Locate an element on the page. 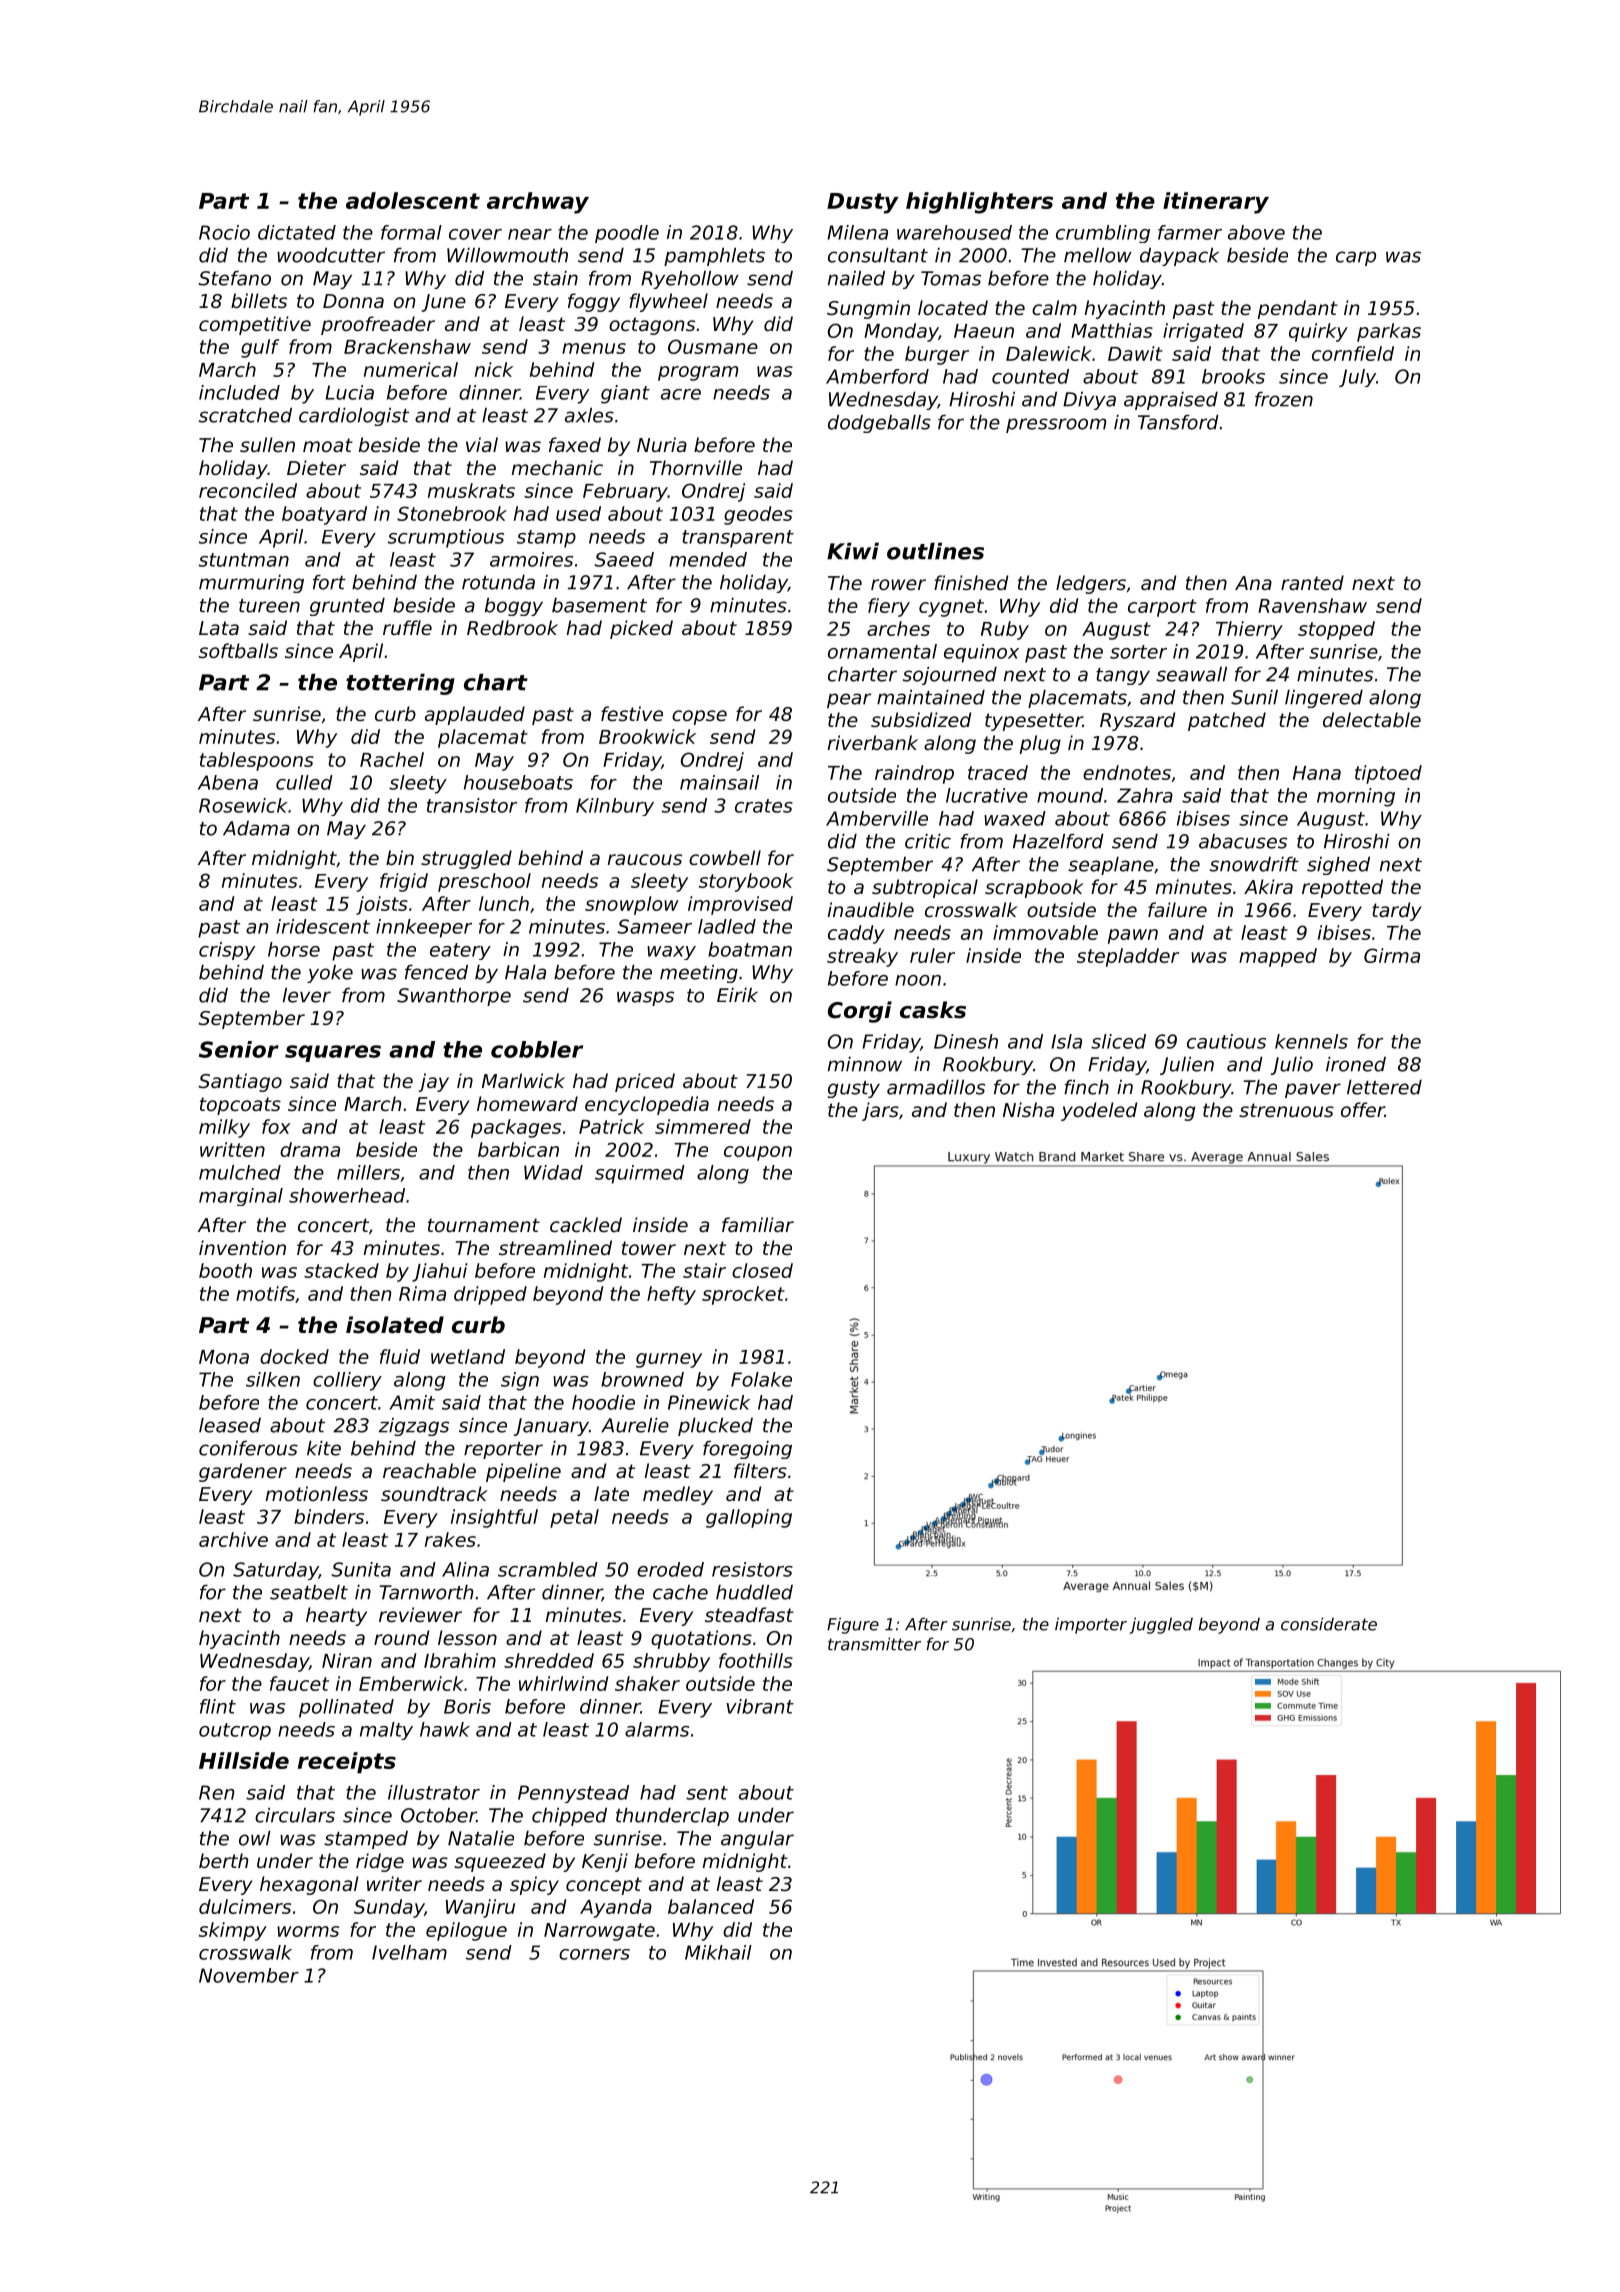  pear is located at coordinates (849, 700).
